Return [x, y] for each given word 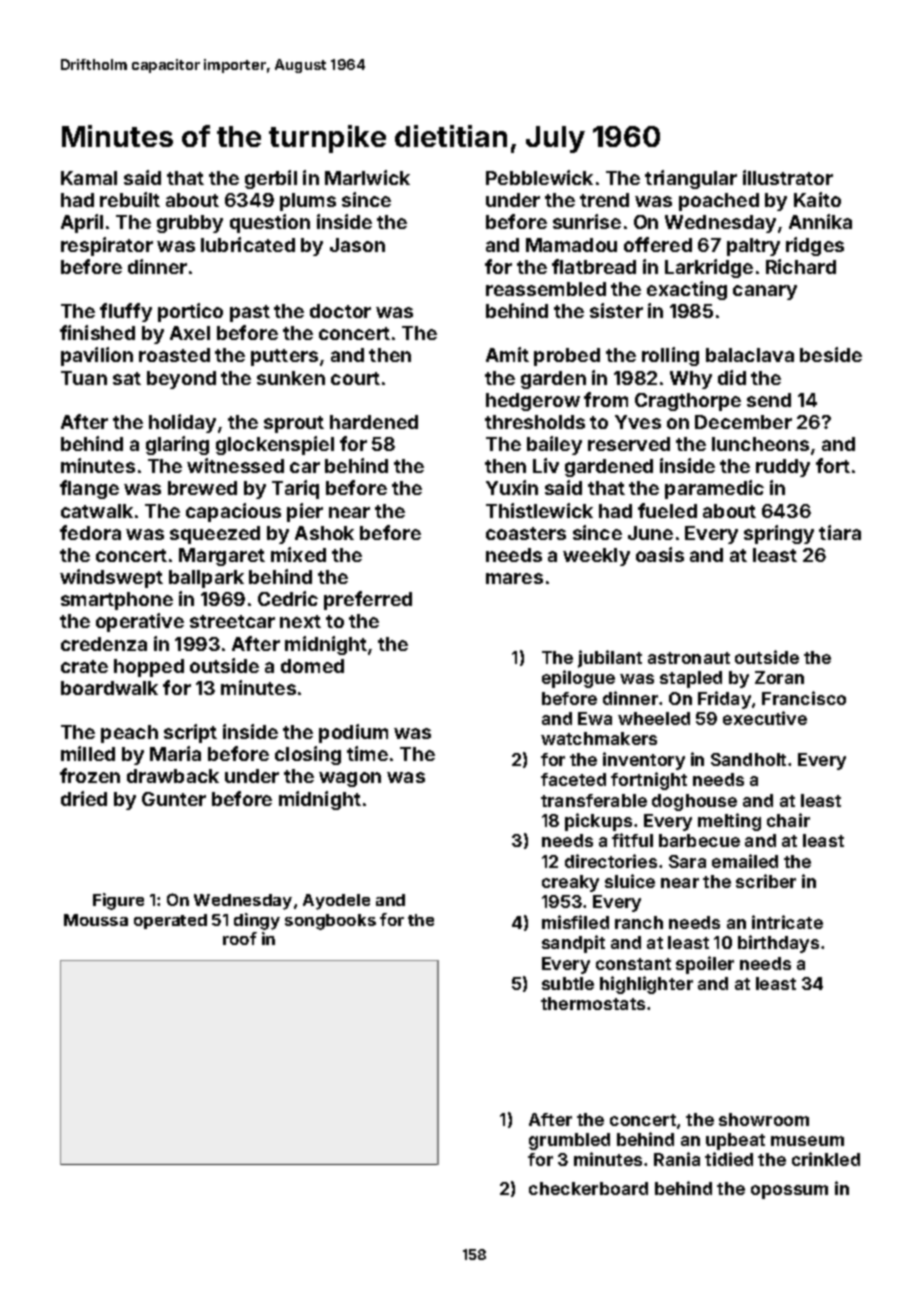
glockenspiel [275, 445]
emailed [745, 861]
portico [190, 312]
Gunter [174, 799]
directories [611, 861]
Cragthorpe [688, 402]
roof [240, 938]
